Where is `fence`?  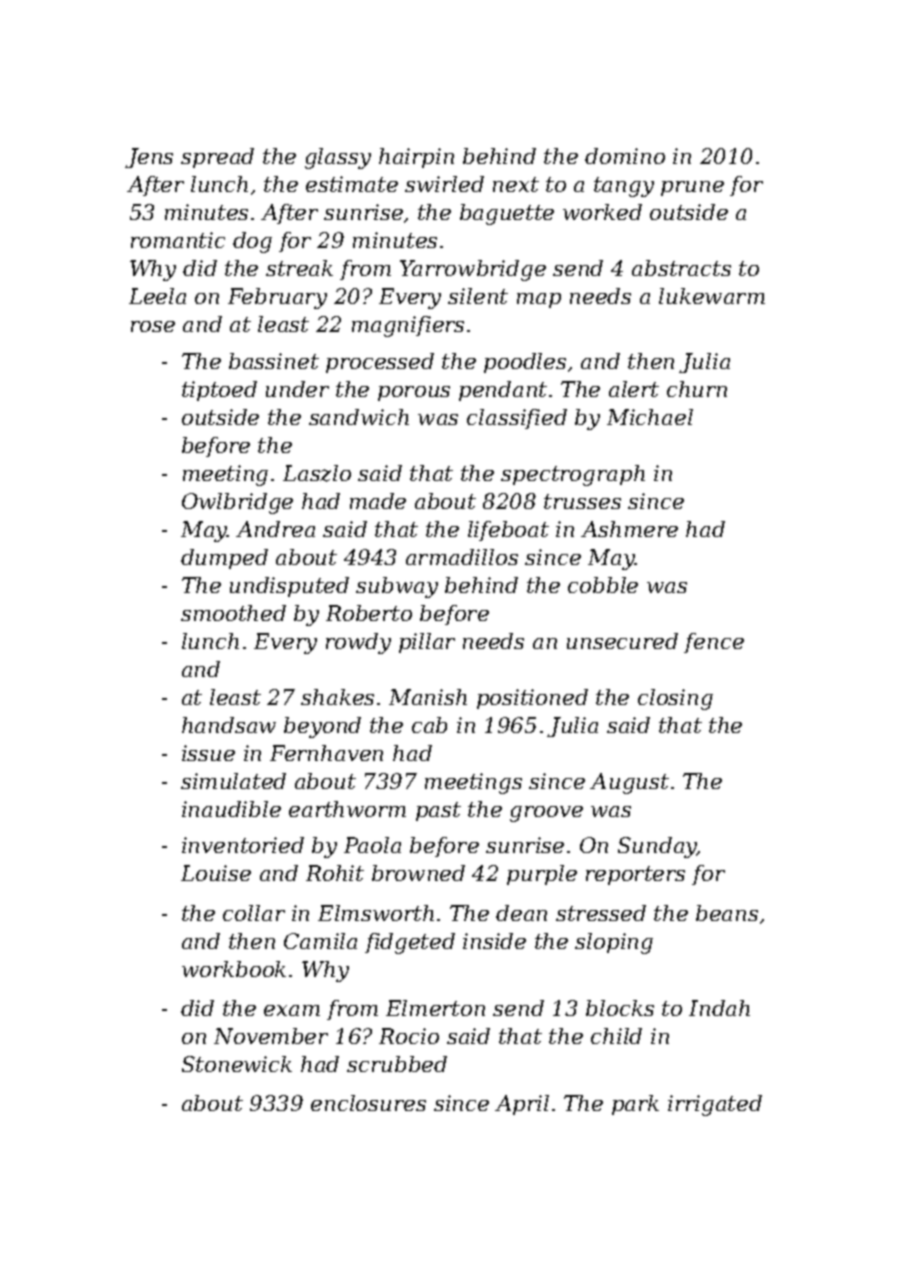
fence is located at coordinates (714, 643).
